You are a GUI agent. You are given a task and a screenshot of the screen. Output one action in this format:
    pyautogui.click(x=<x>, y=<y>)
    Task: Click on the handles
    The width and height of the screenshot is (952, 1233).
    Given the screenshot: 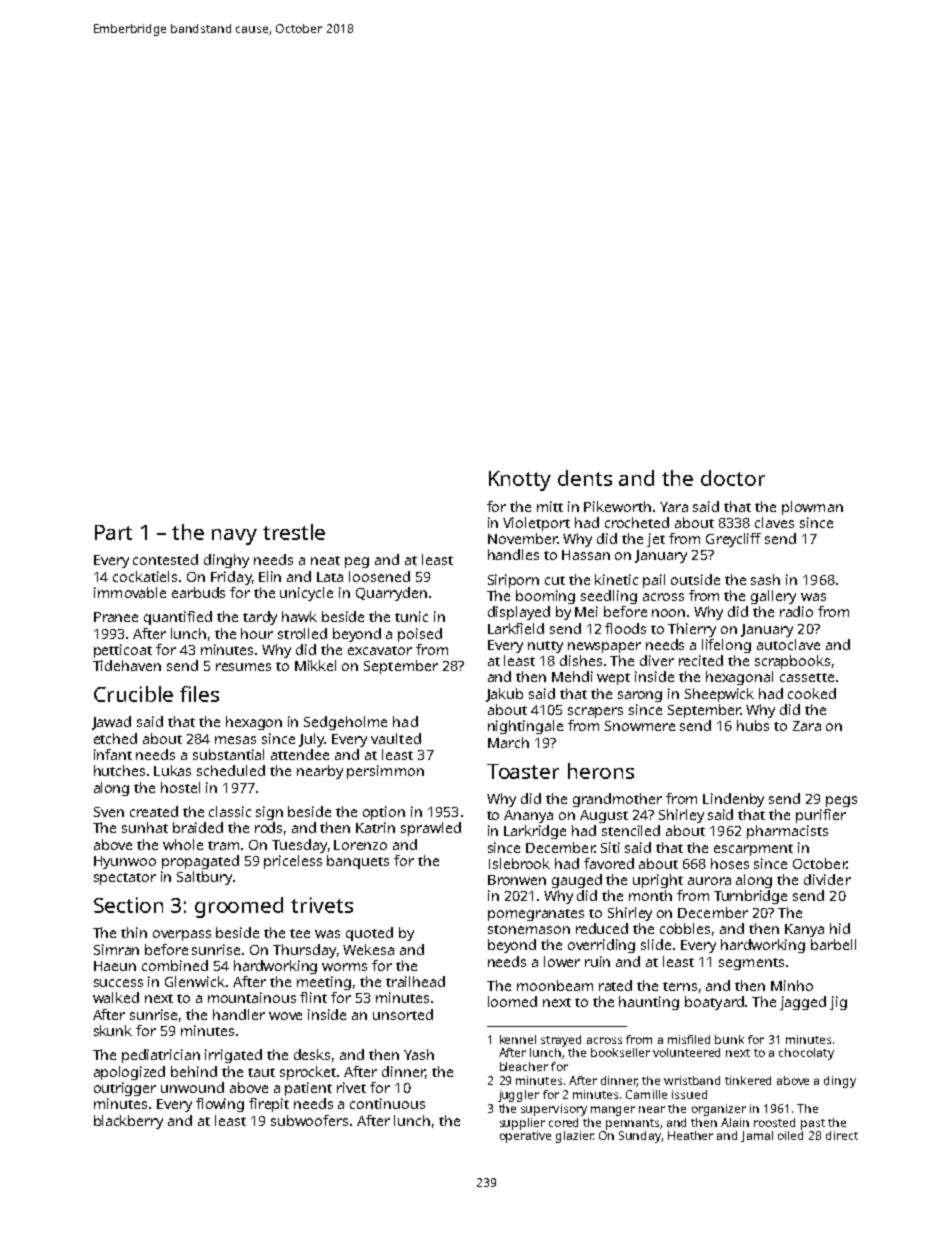 What is the action you would take?
    pyautogui.click(x=513, y=554)
